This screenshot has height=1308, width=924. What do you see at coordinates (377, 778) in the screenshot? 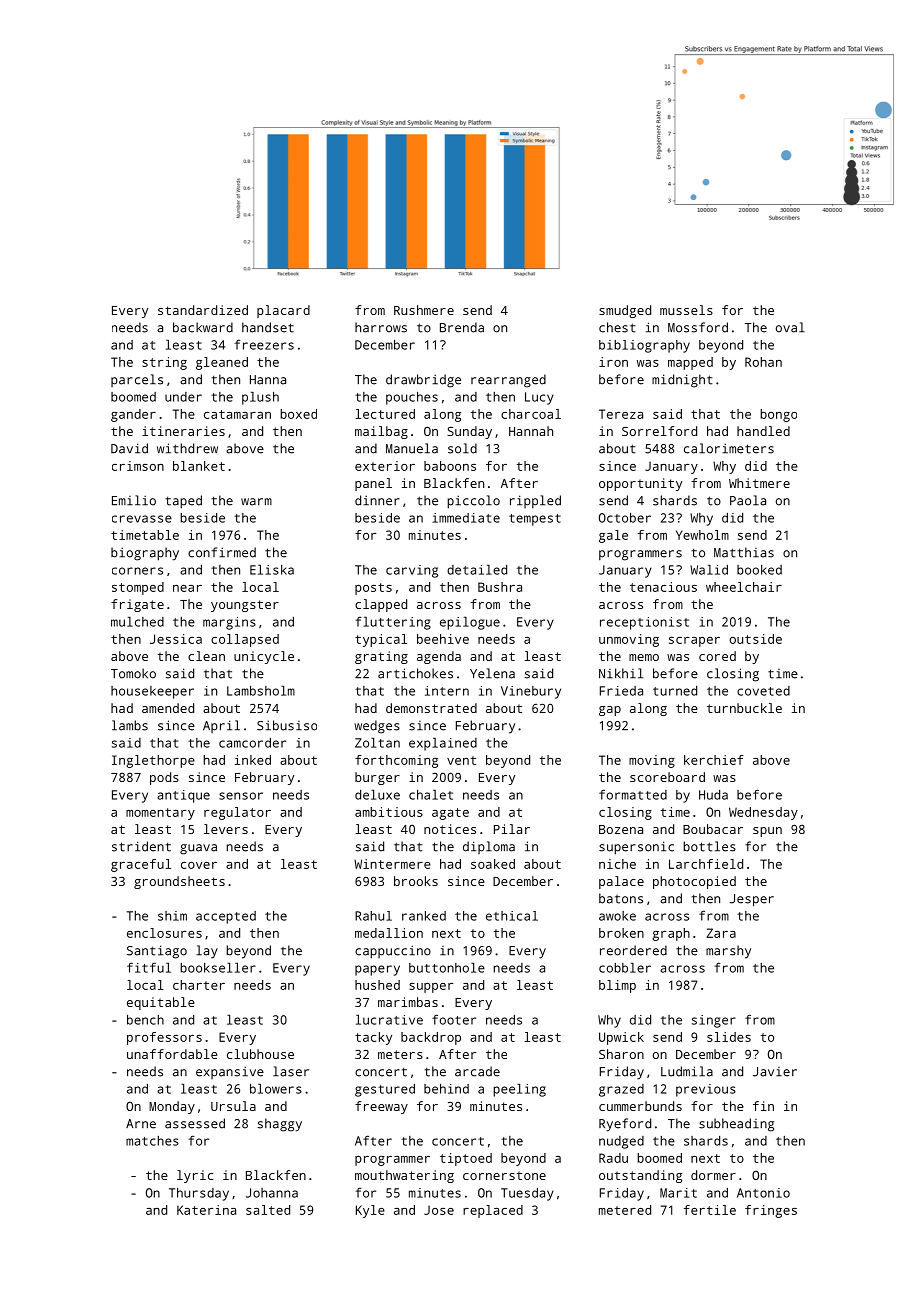
I see `burger` at bounding box center [377, 778].
